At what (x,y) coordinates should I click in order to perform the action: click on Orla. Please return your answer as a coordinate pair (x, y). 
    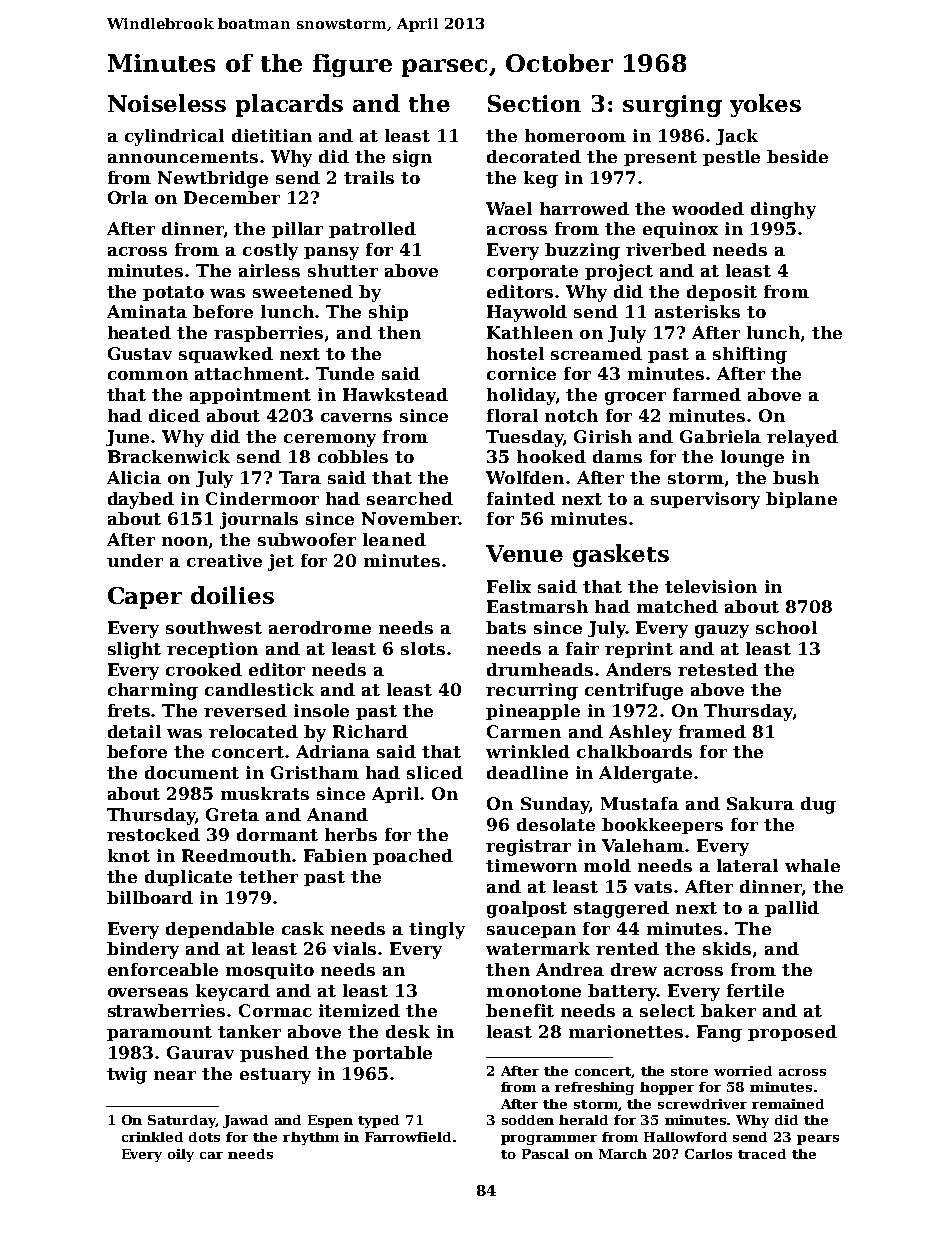
    Looking at the image, I should click on (128, 197).
